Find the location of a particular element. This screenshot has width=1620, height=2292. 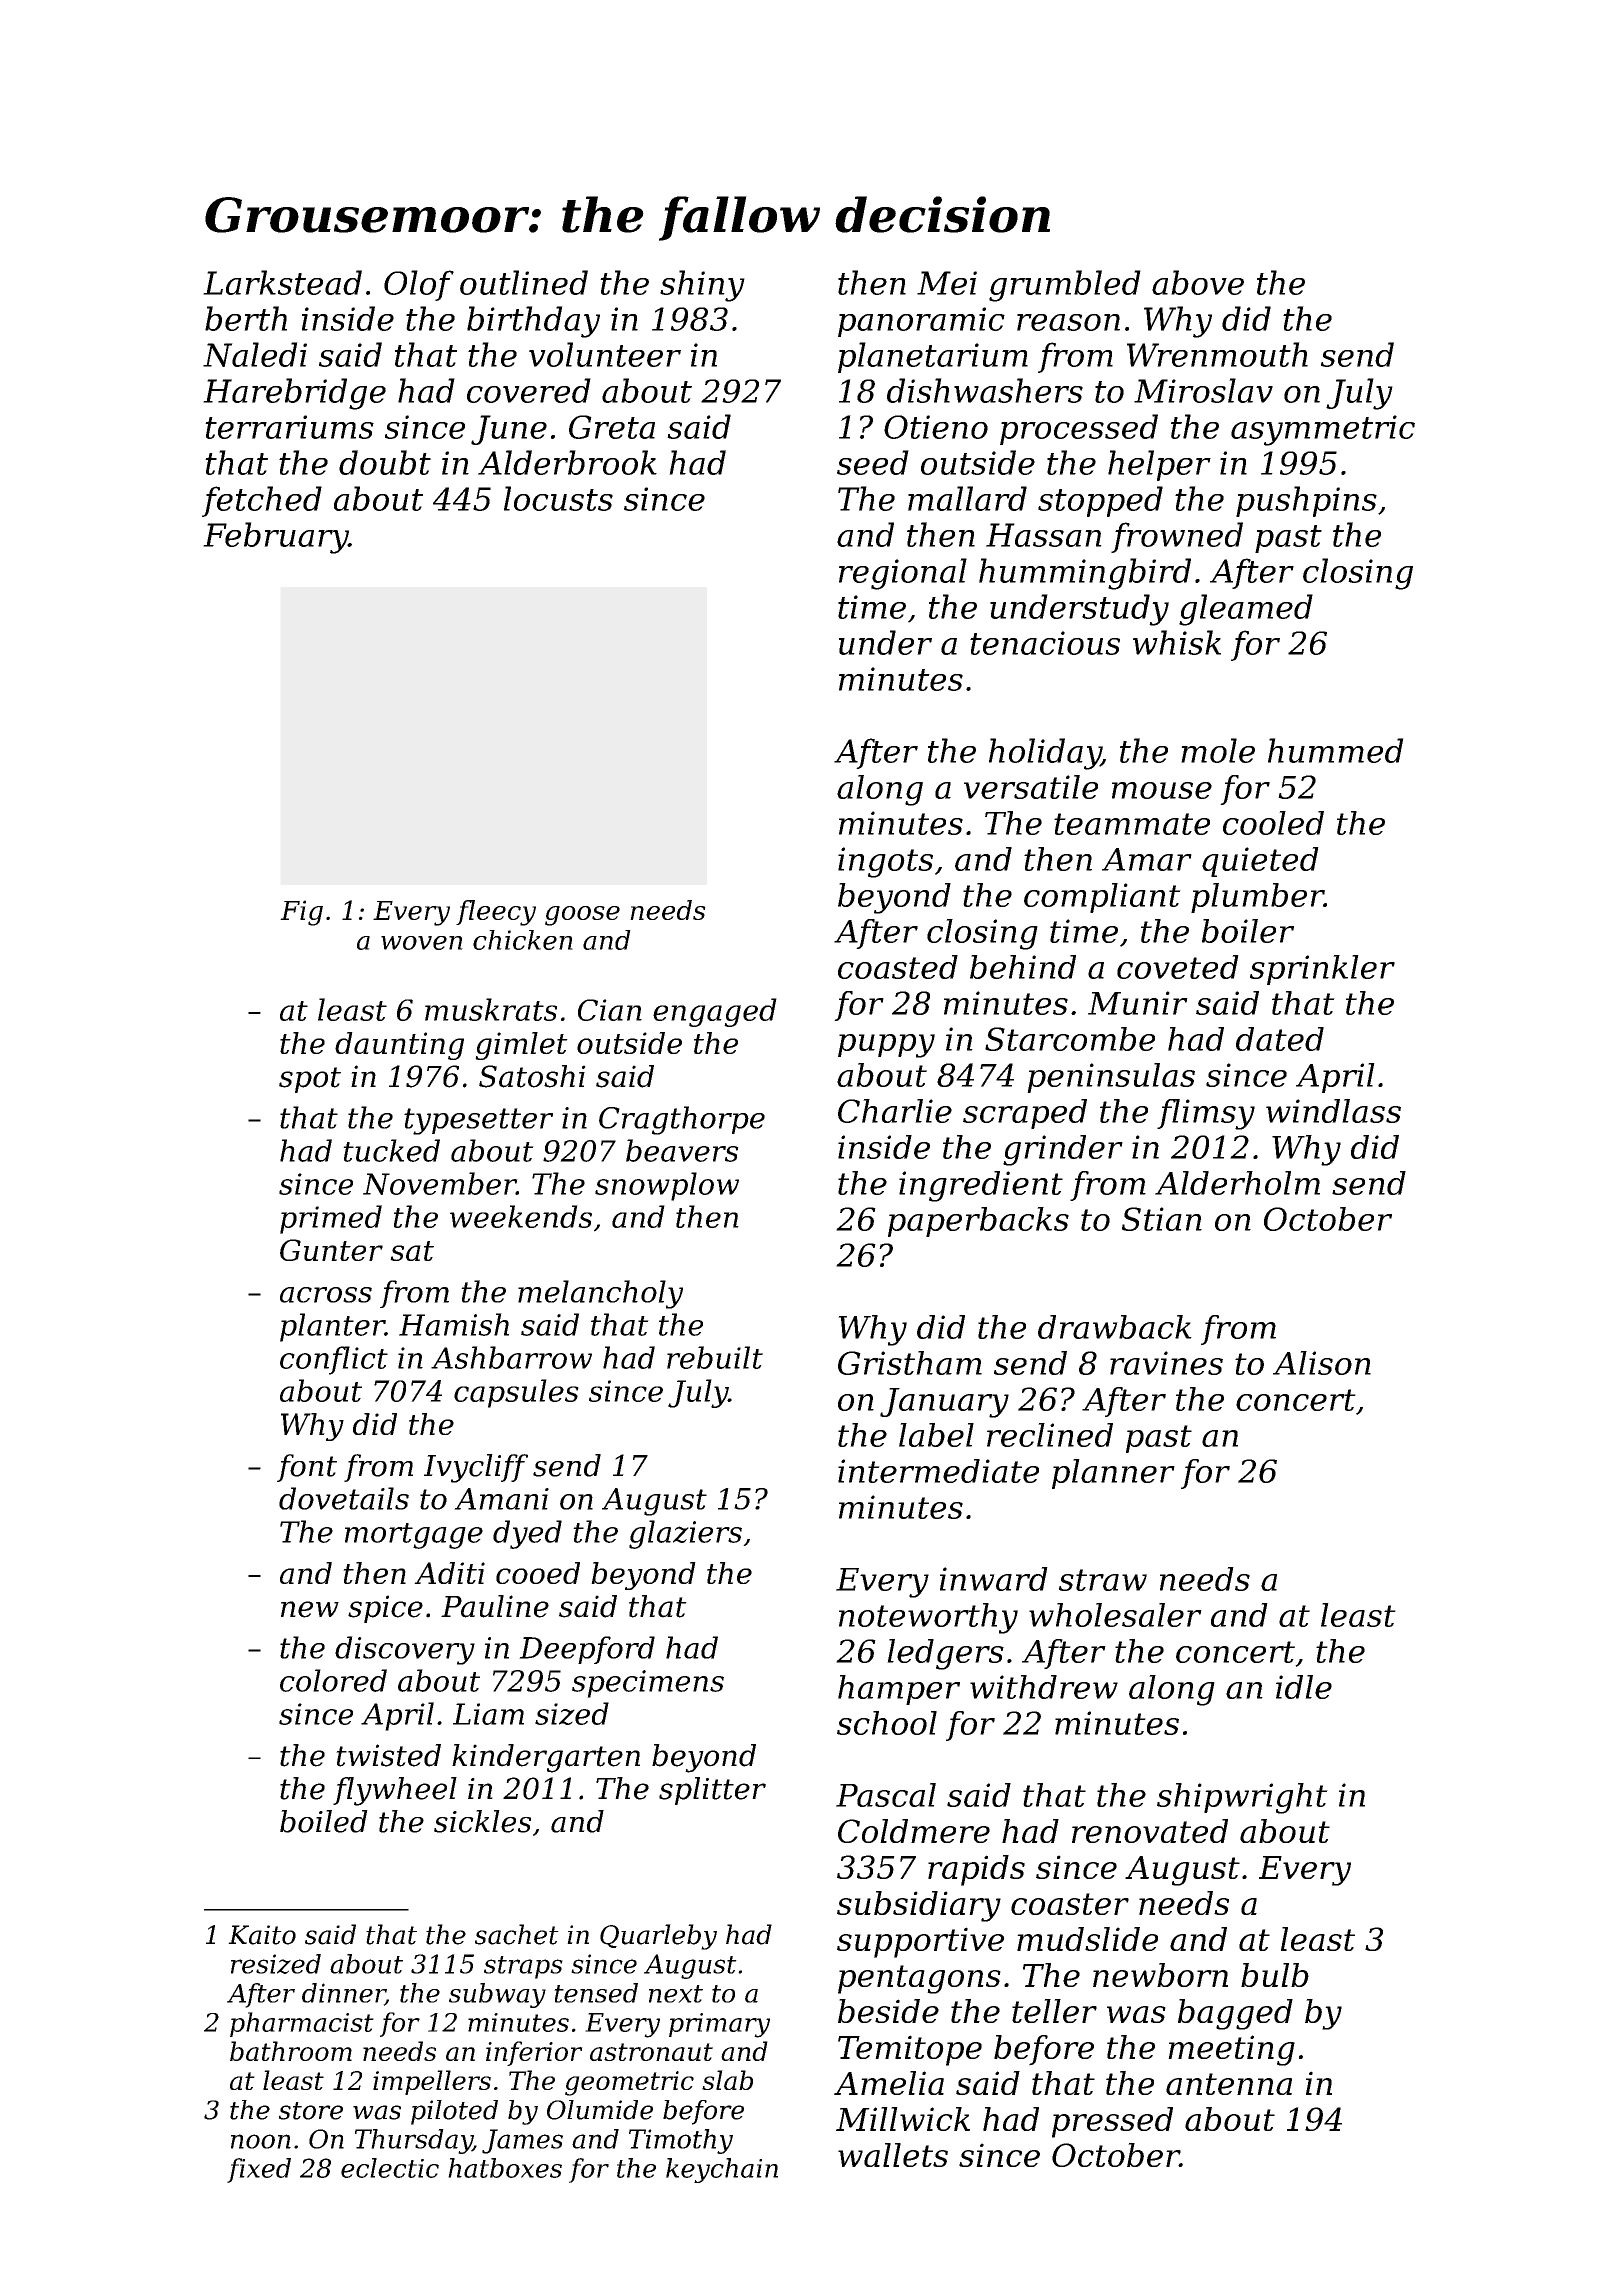

pushpins is located at coordinates (1306, 501).
